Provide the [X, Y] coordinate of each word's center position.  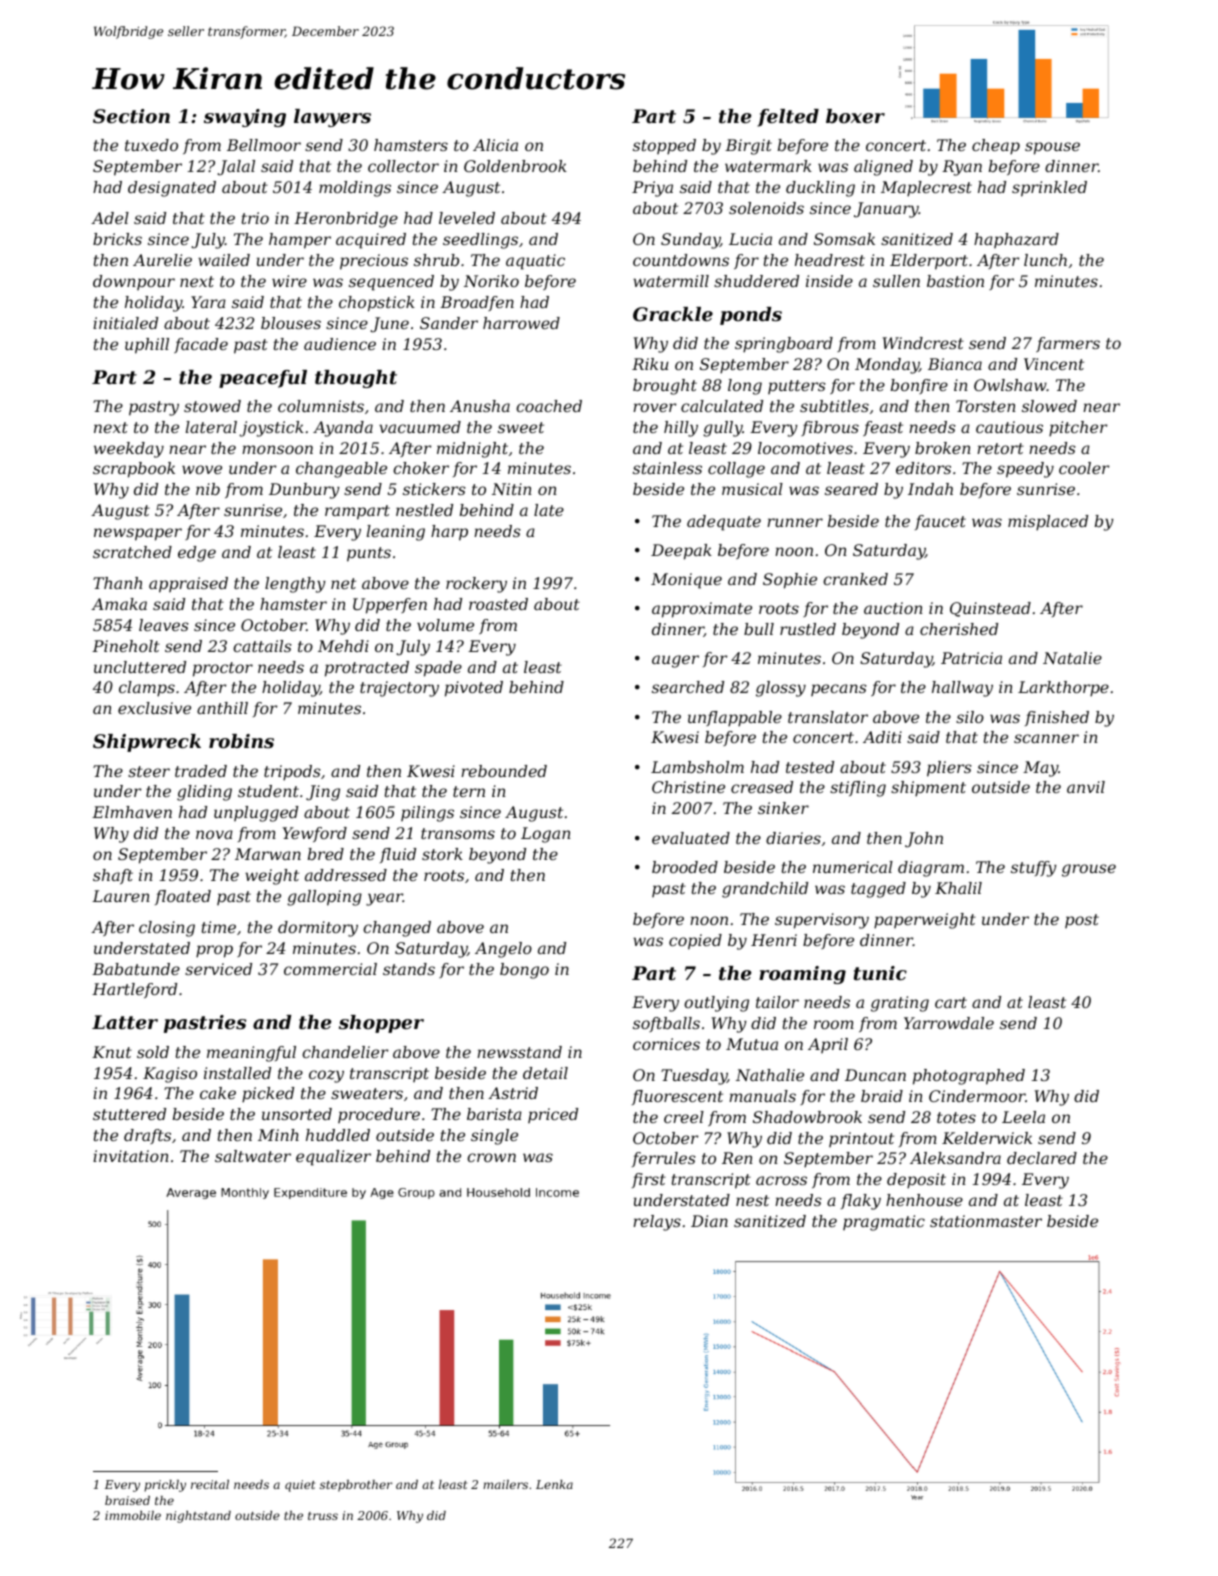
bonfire [919, 386]
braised [127, 1500]
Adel [110, 218]
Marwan [268, 854]
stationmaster [986, 1221]
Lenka [554, 1484]
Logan [546, 835]
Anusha [480, 406]
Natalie [1072, 658]
